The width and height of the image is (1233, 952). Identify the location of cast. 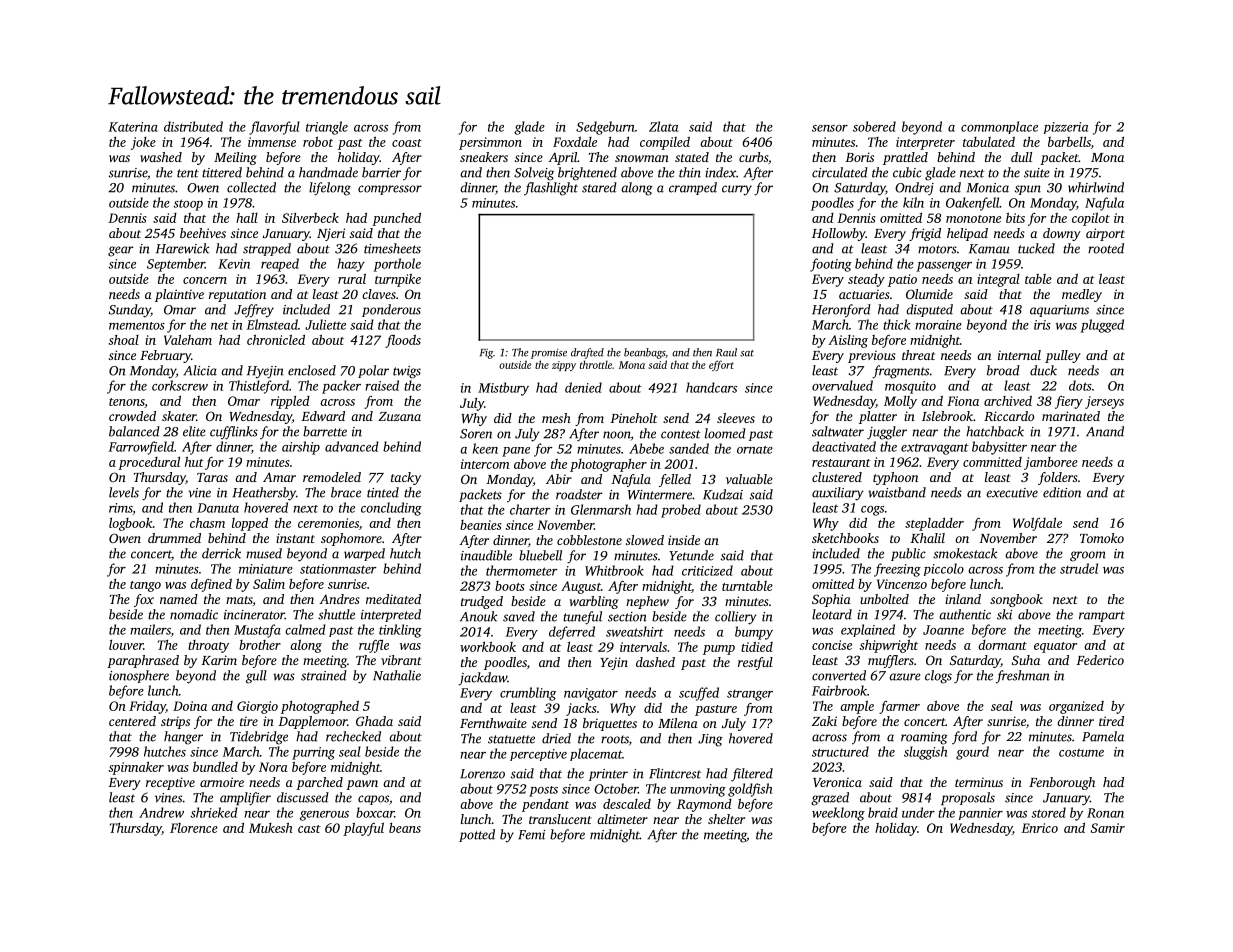
(309, 829).
